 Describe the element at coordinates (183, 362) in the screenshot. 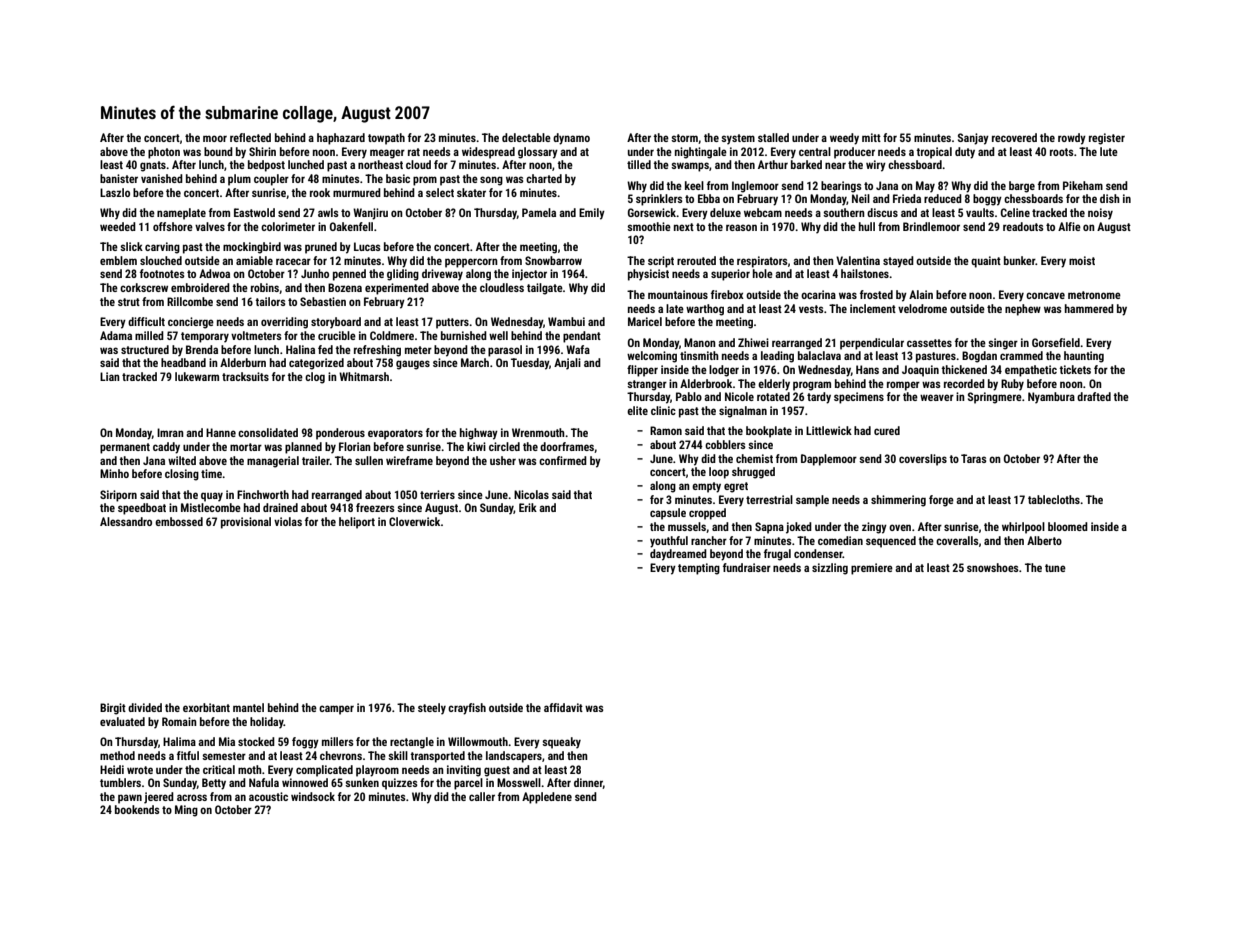

I see `headband` at that location.
